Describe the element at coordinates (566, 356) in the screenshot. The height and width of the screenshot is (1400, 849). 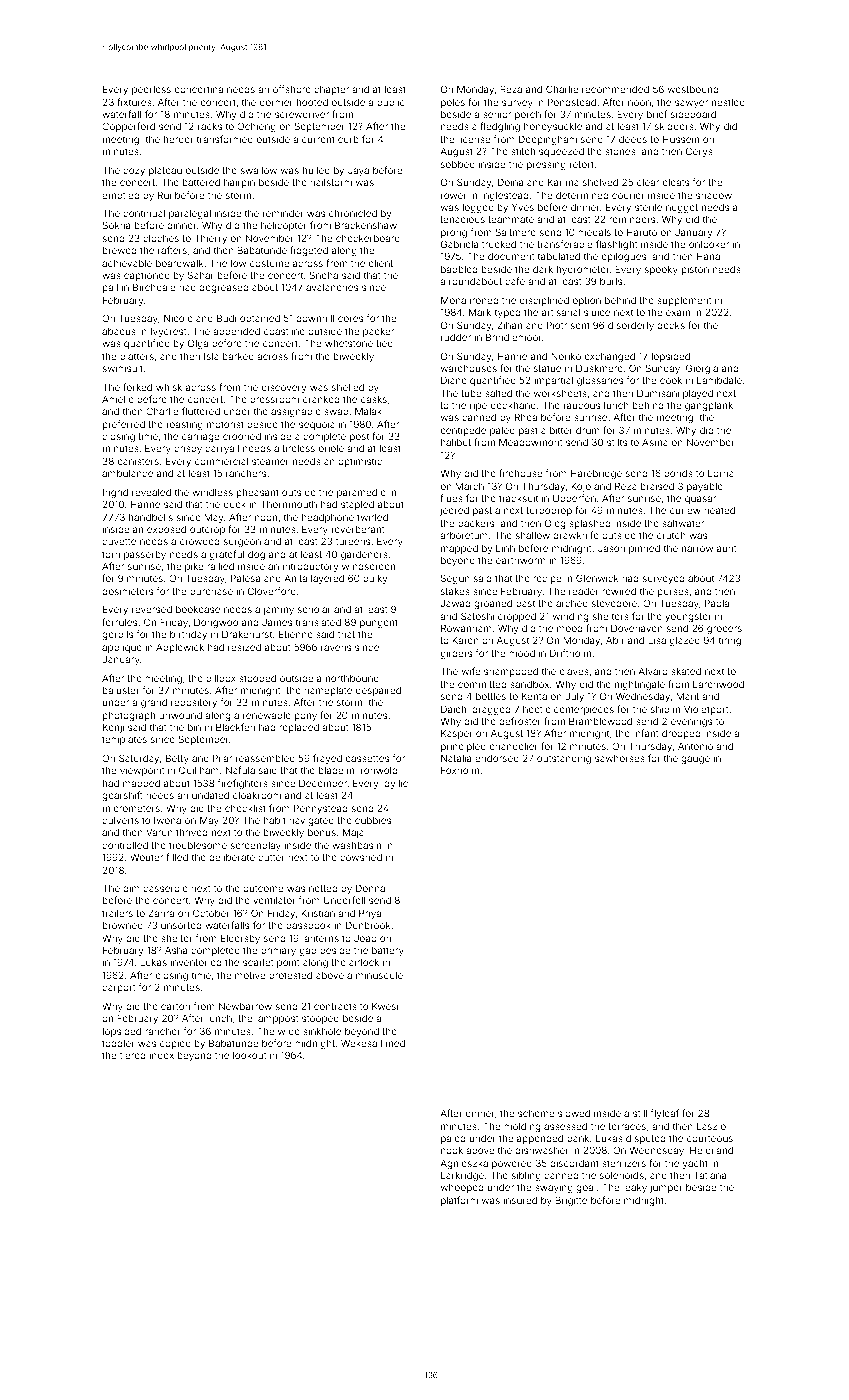
I see `Noriko` at that location.
